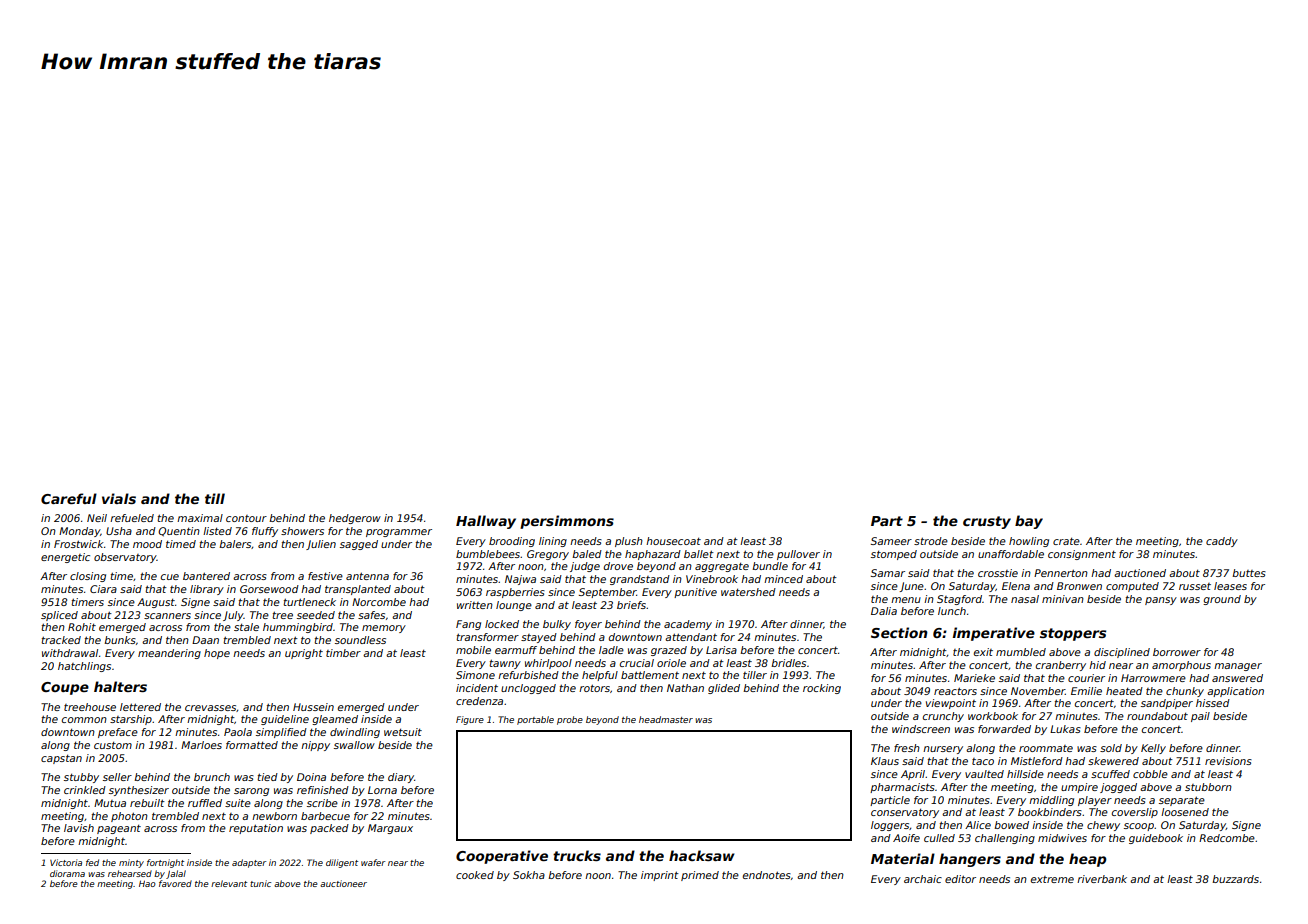  I want to click on persimmons, so click(567, 522).
